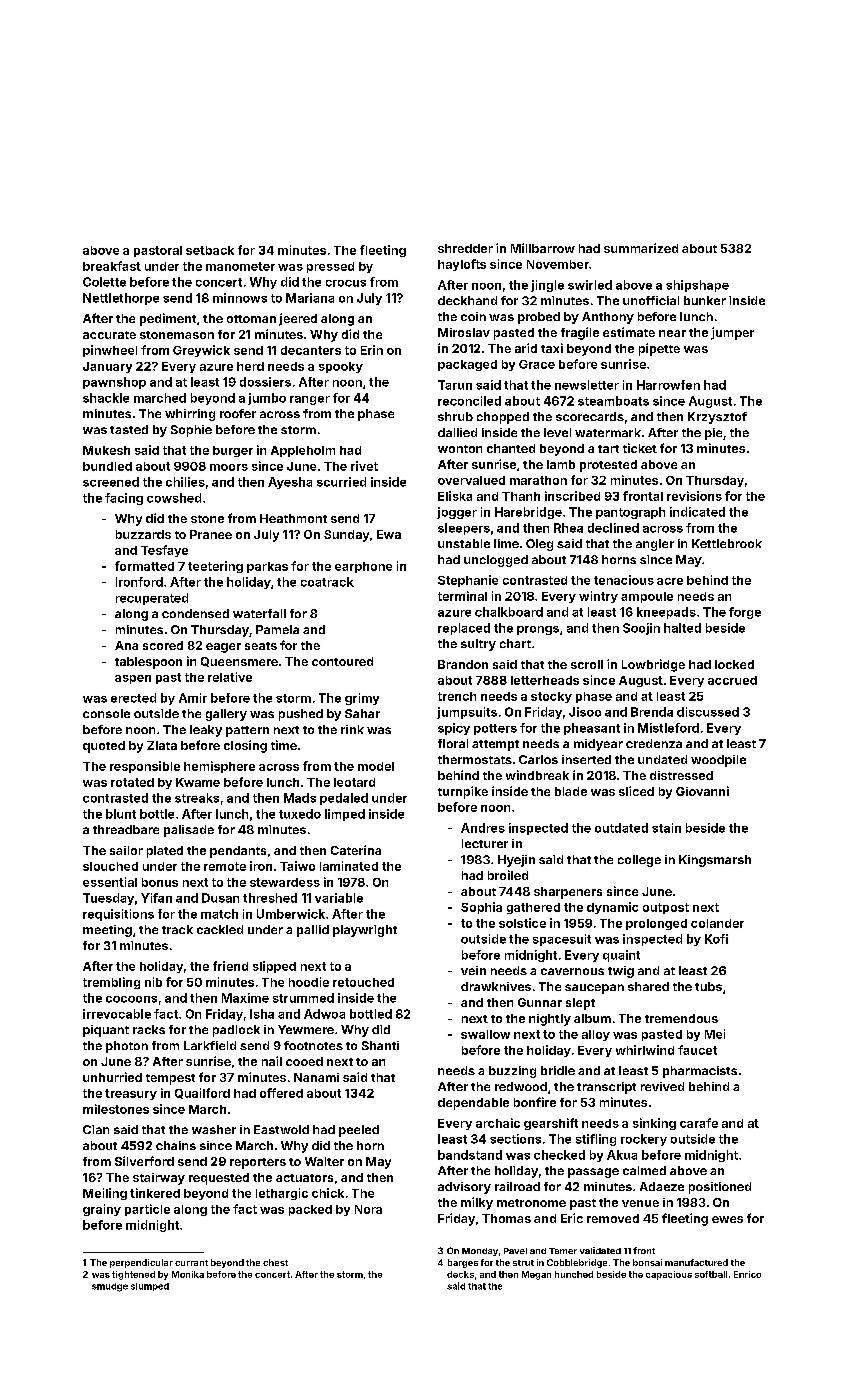 The height and width of the document is (1400, 849). Describe the element at coordinates (462, 265) in the document. I see `haylofts` at that location.
